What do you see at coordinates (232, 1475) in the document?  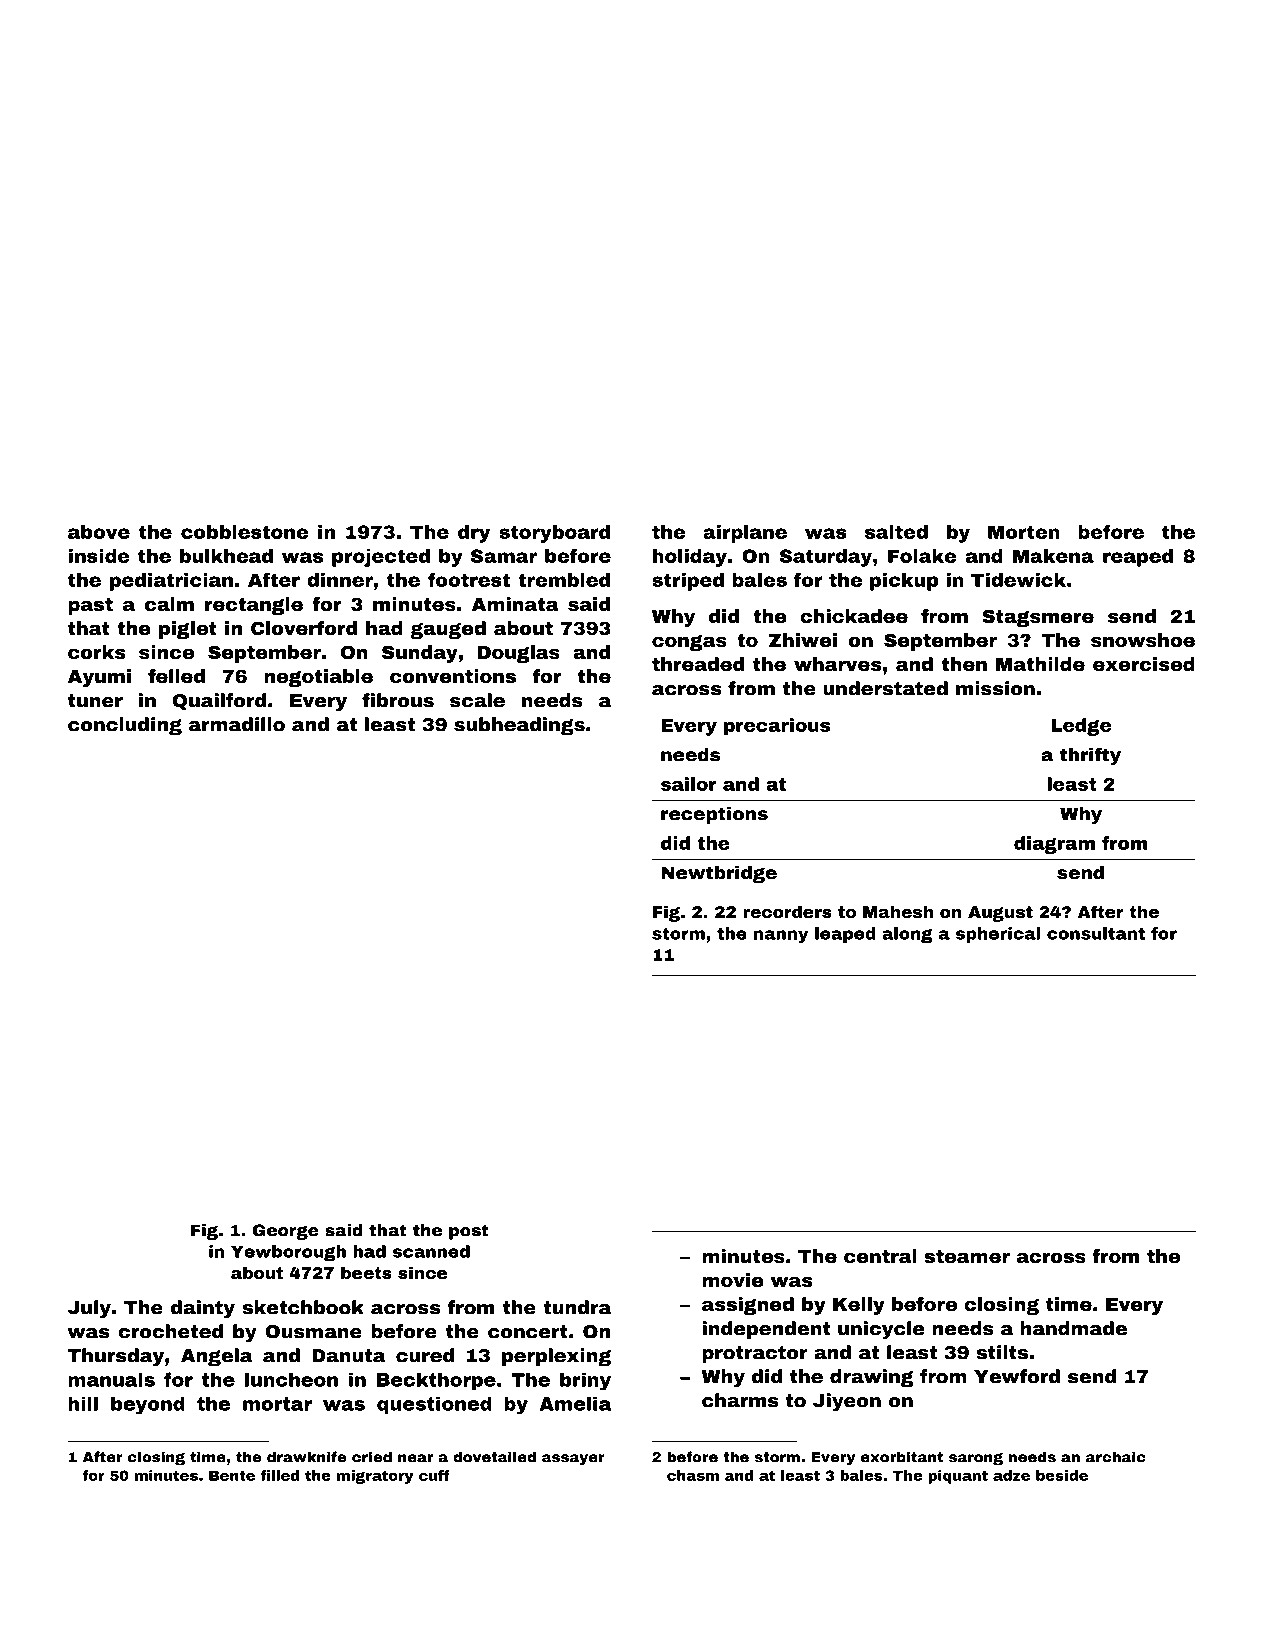 I see `Bente` at bounding box center [232, 1475].
